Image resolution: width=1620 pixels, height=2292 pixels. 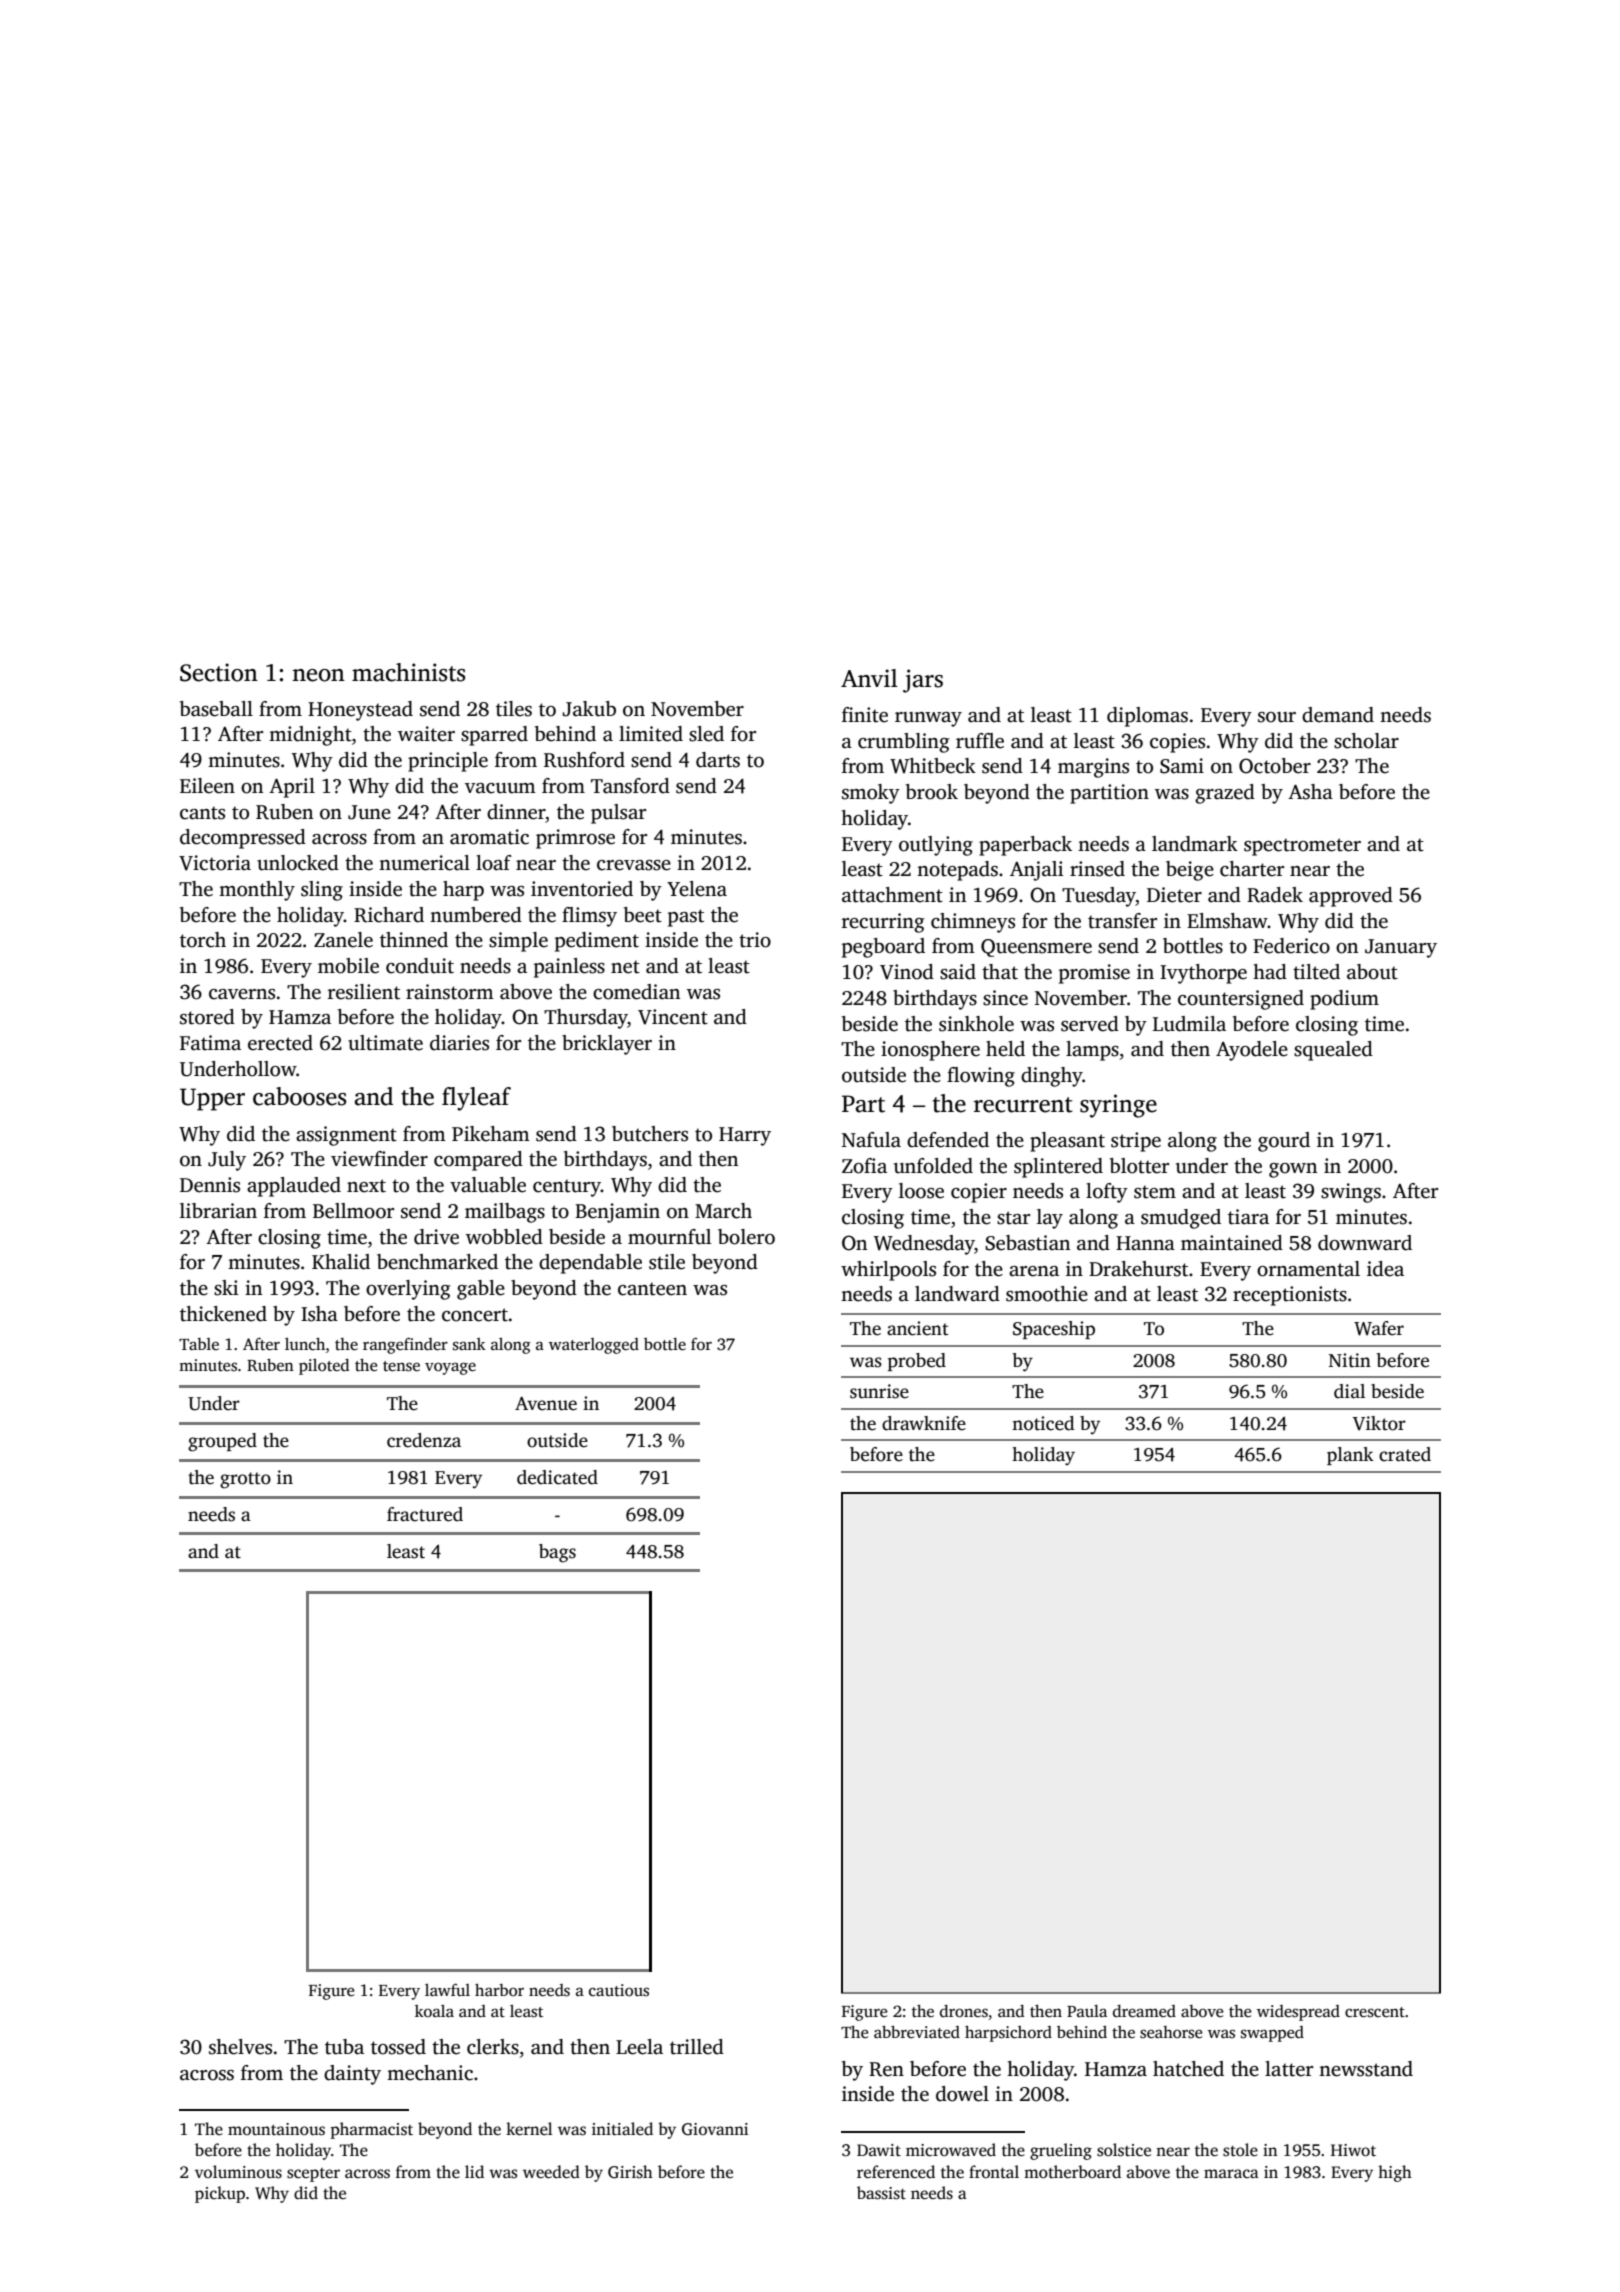 What do you see at coordinates (1072, 2171) in the screenshot?
I see `motherboard` at bounding box center [1072, 2171].
